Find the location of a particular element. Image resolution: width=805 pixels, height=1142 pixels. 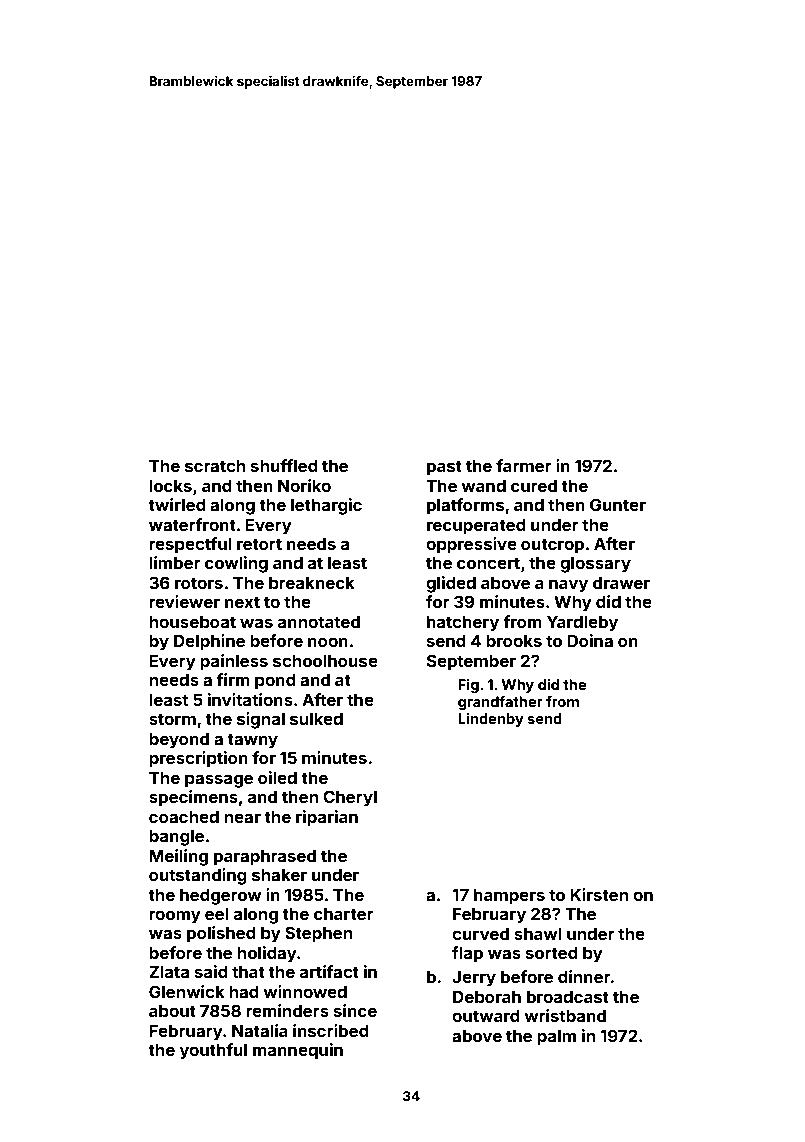

Kirsten is located at coordinates (599, 894).
